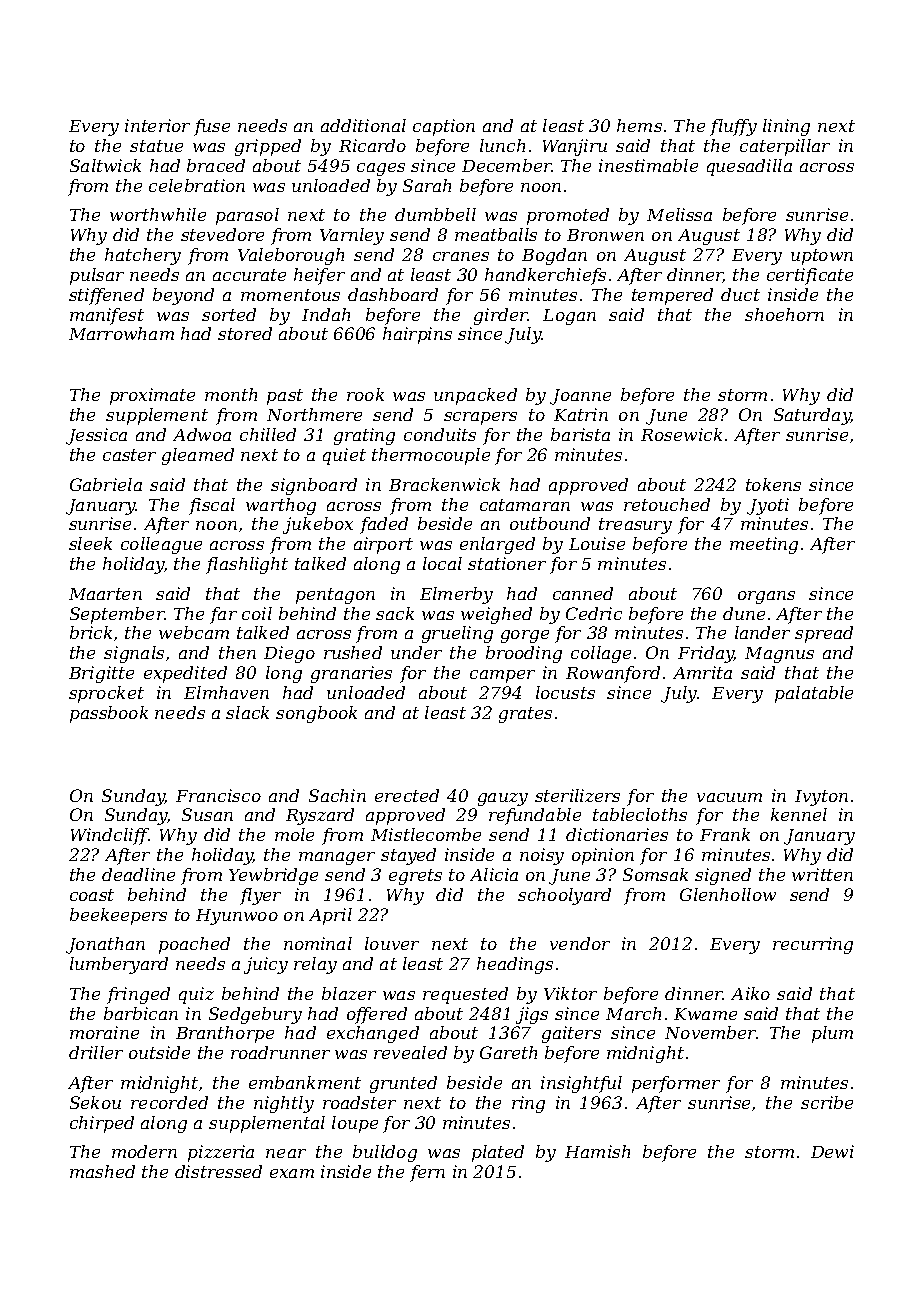 Image resolution: width=924 pixels, height=1308 pixels. What do you see at coordinates (545, 276) in the page?
I see `handkerchiefs` at bounding box center [545, 276].
